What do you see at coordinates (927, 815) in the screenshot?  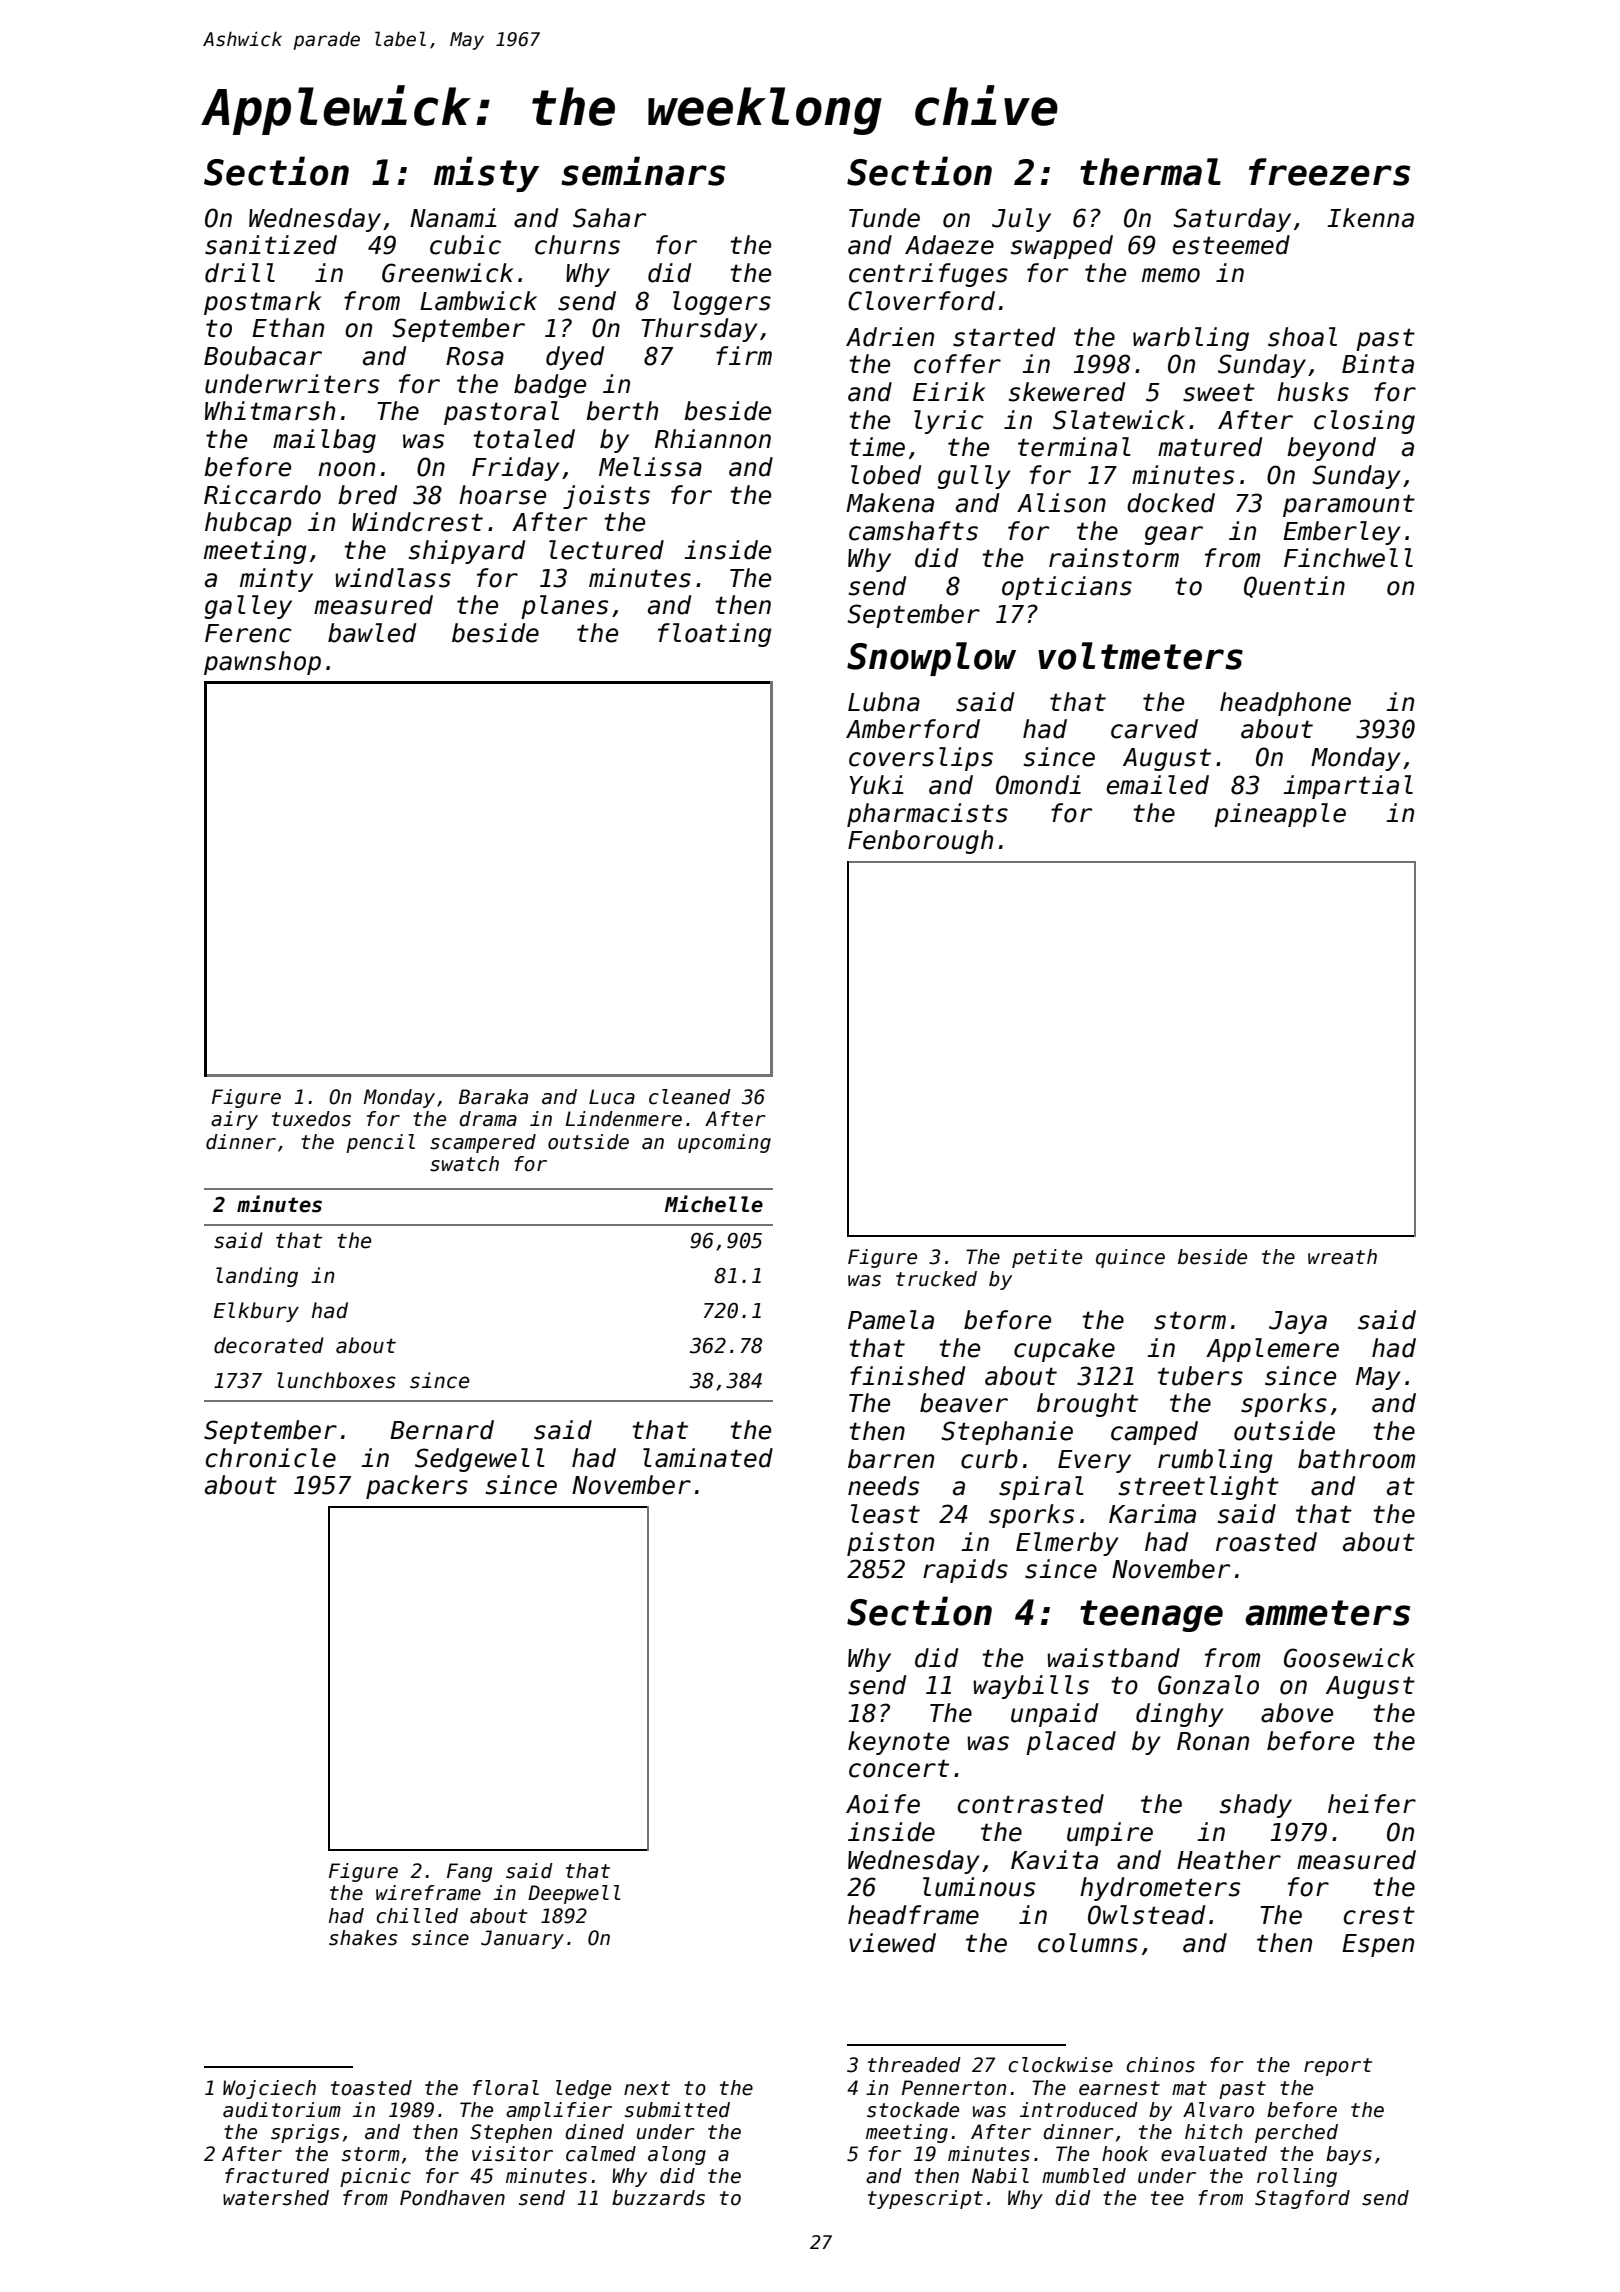 I see `pharmacists` at bounding box center [927, 815].
